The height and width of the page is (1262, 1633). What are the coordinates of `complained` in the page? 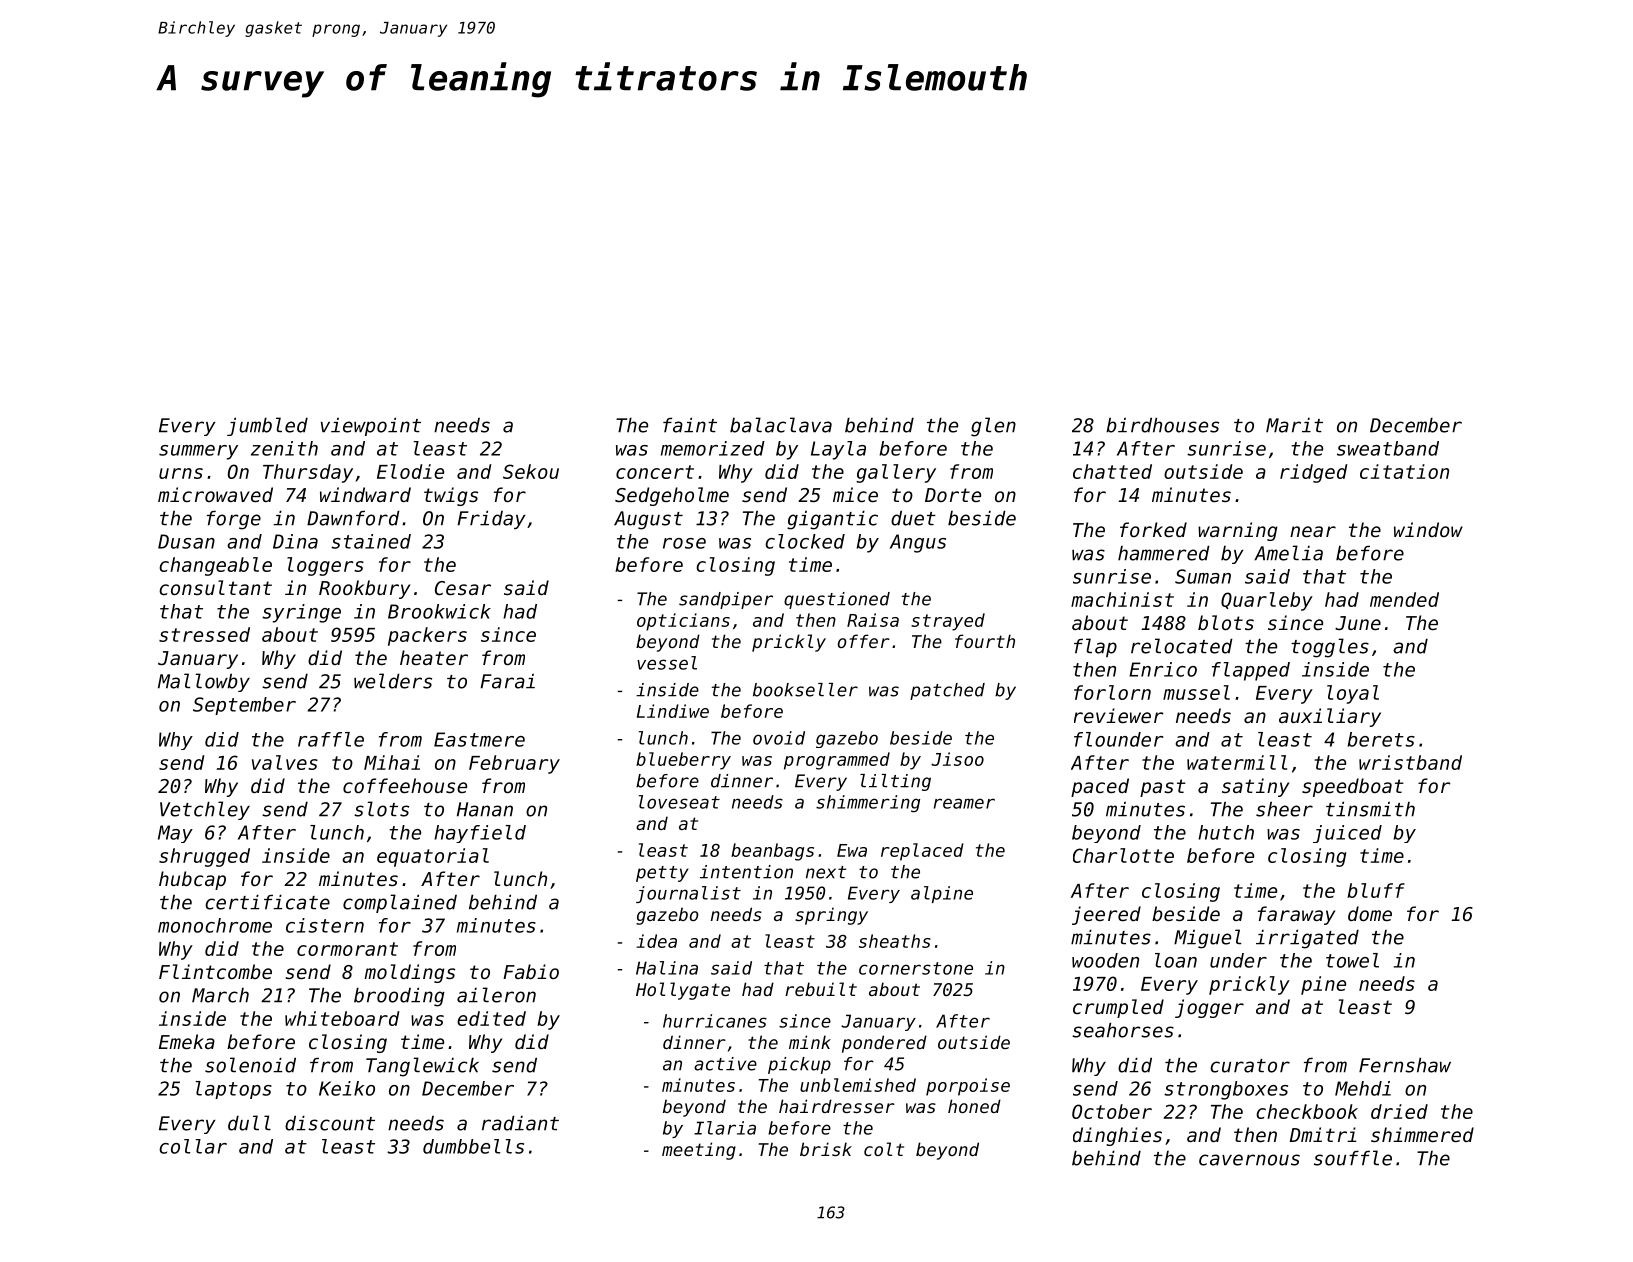 It's located at (400, 903).
